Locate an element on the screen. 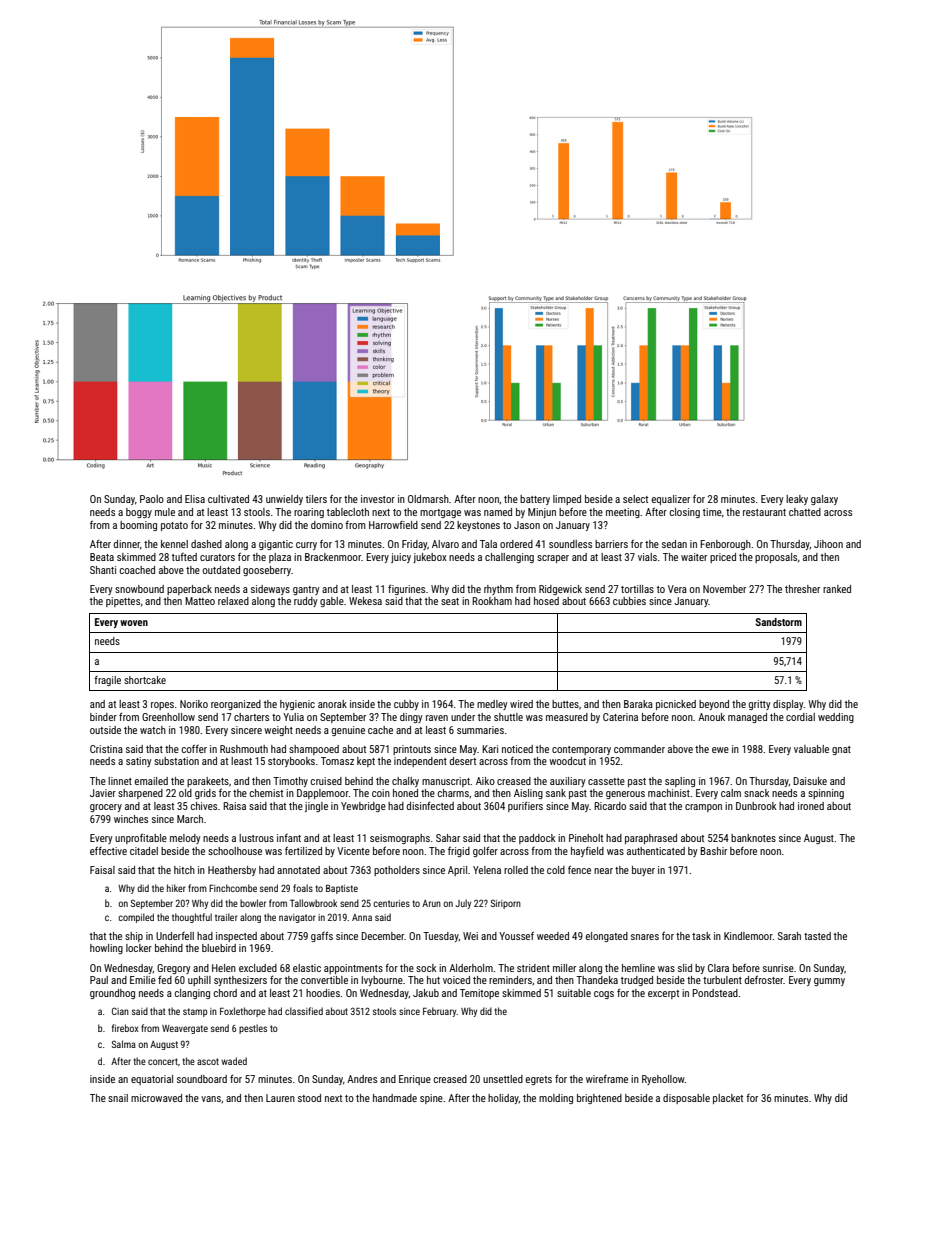 The height and width of the screenshot is (1233, 952). Oldmarsh is located at coordinates (428, 499).
